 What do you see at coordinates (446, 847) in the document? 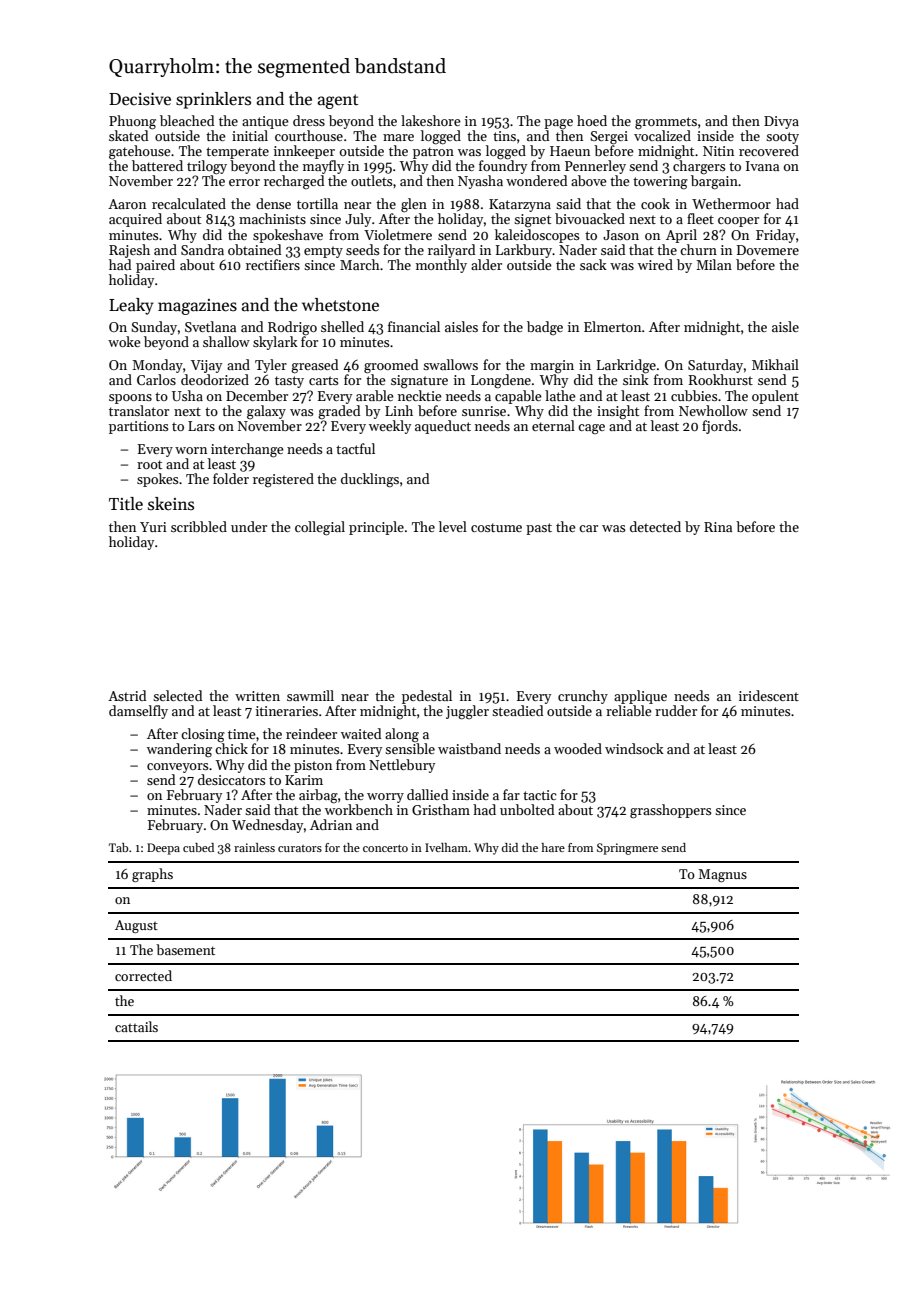
I see `Ivelham` at bounding box center [446, 847].
